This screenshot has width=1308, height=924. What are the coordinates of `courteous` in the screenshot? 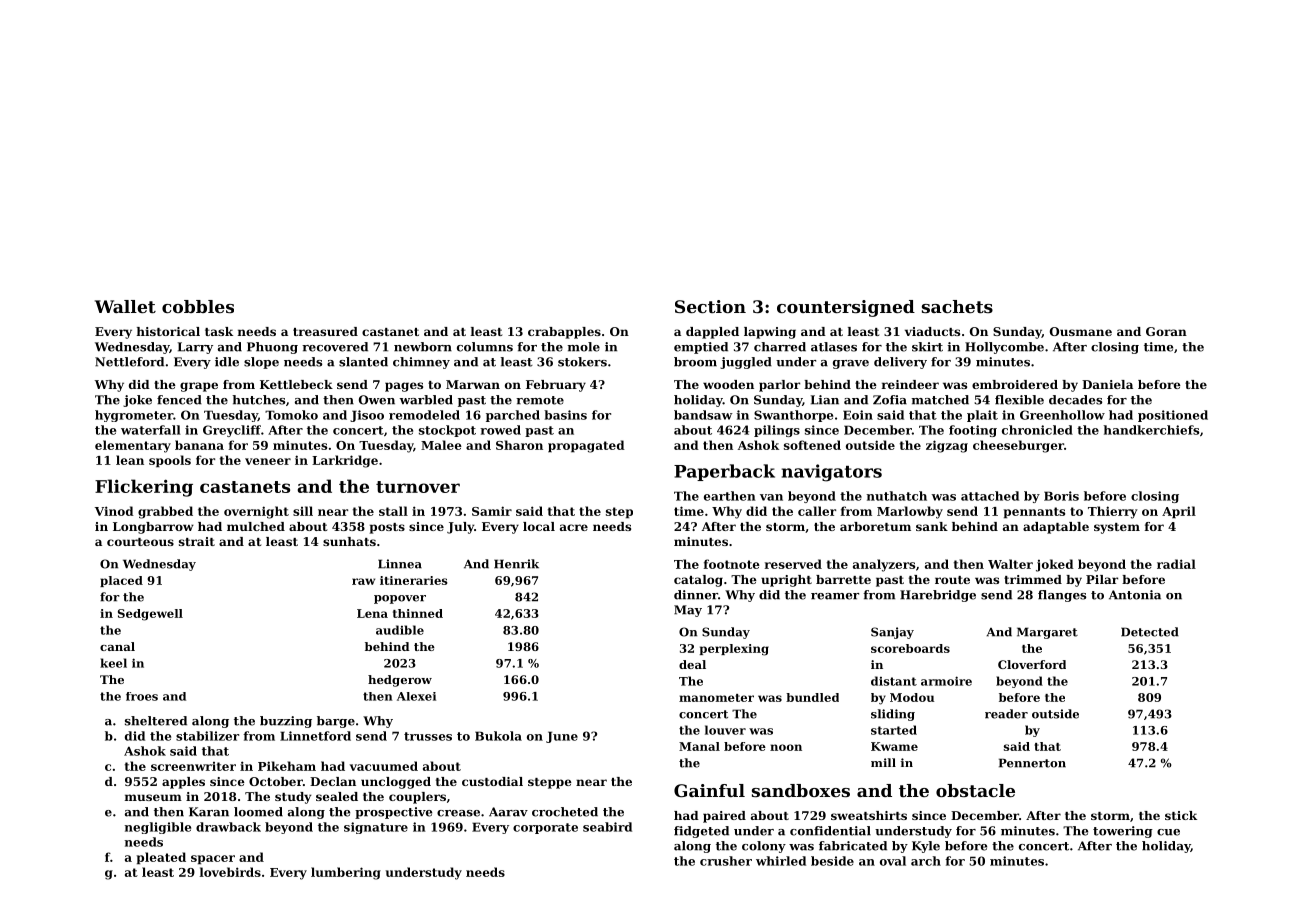 It's located at (140, 542).
